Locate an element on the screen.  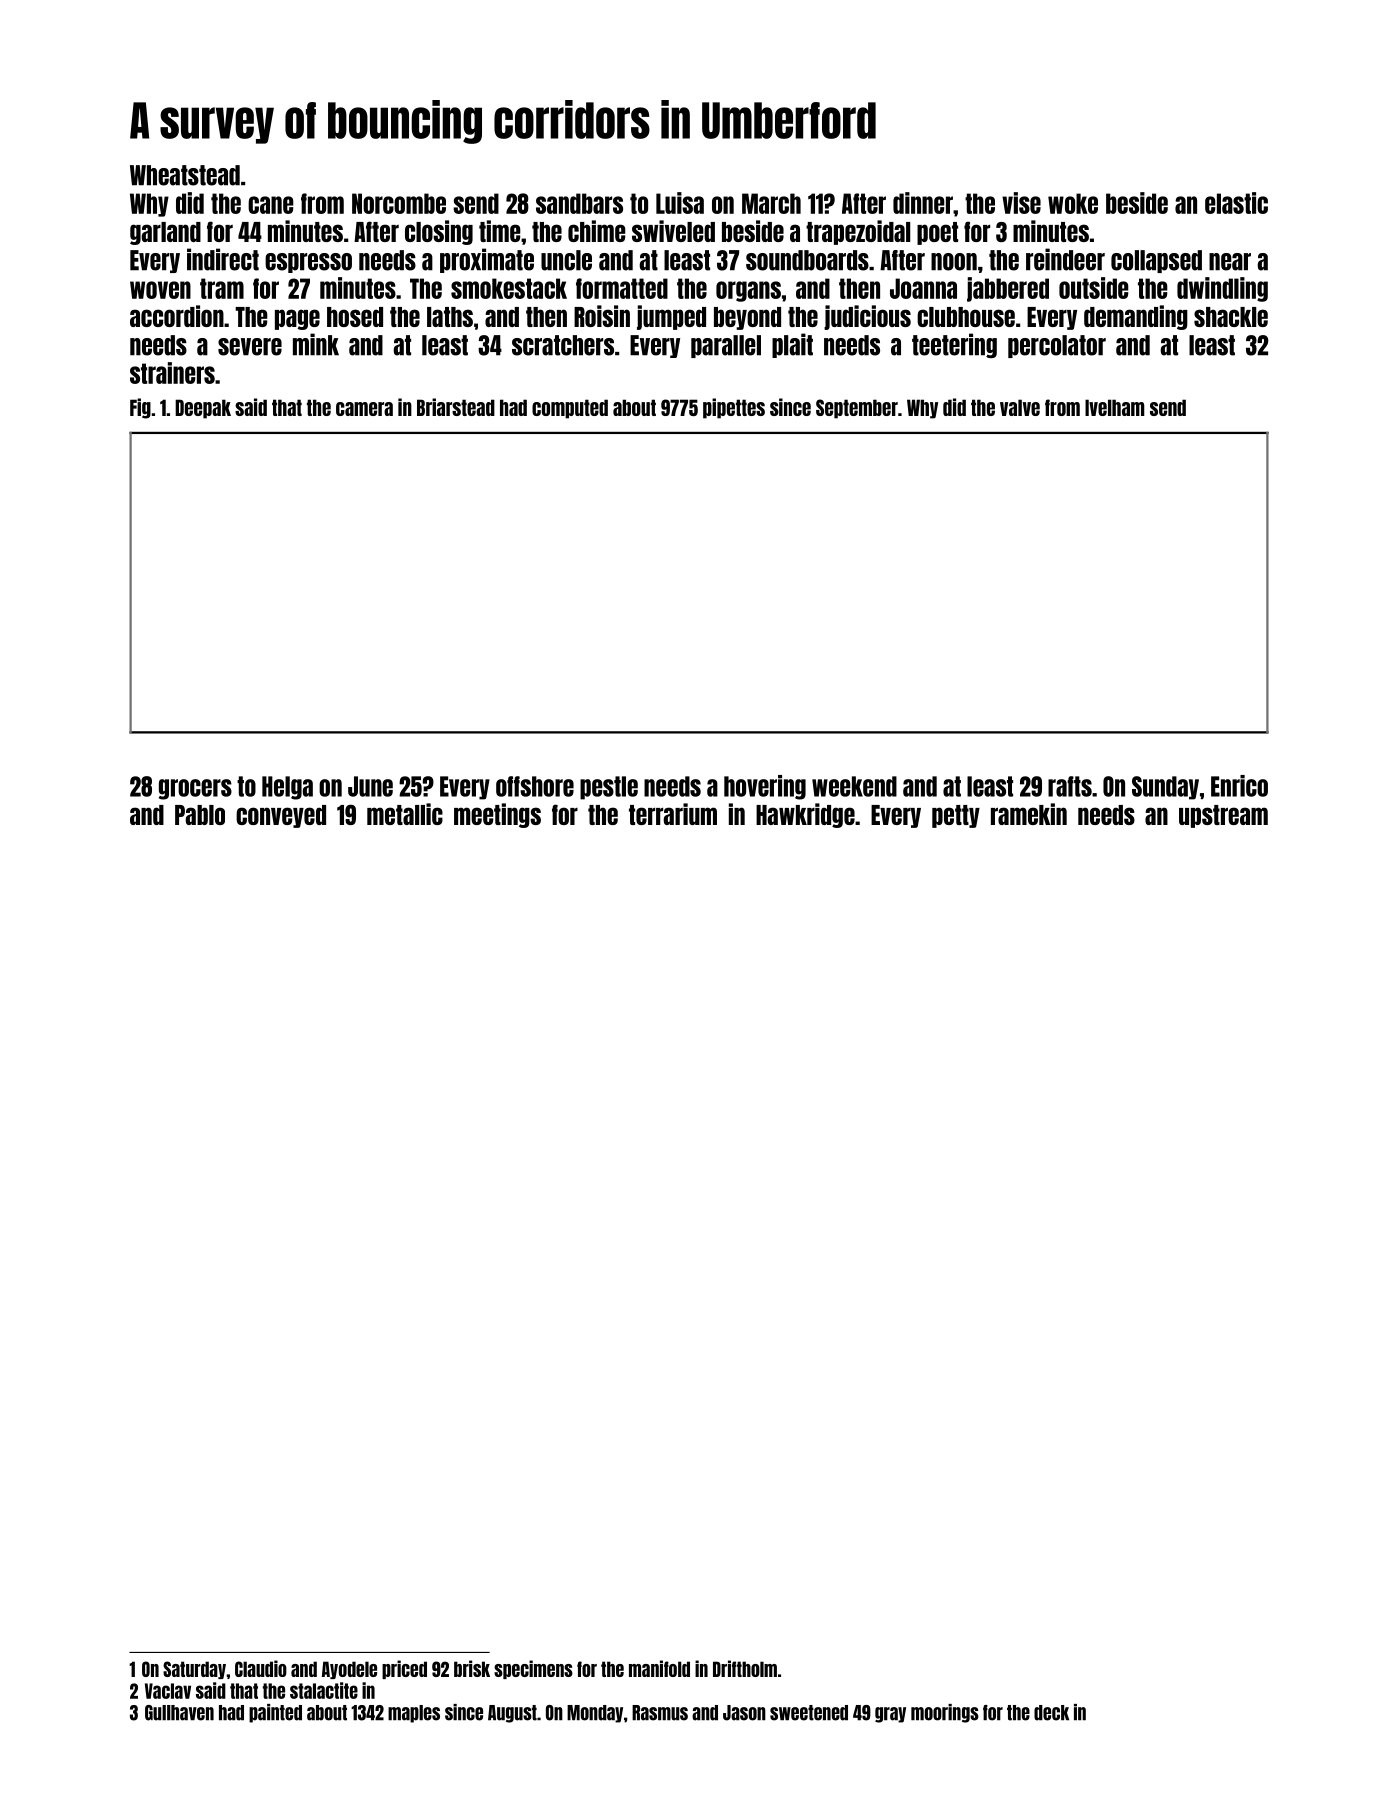
grocers is located at coordinates (195, 789).
